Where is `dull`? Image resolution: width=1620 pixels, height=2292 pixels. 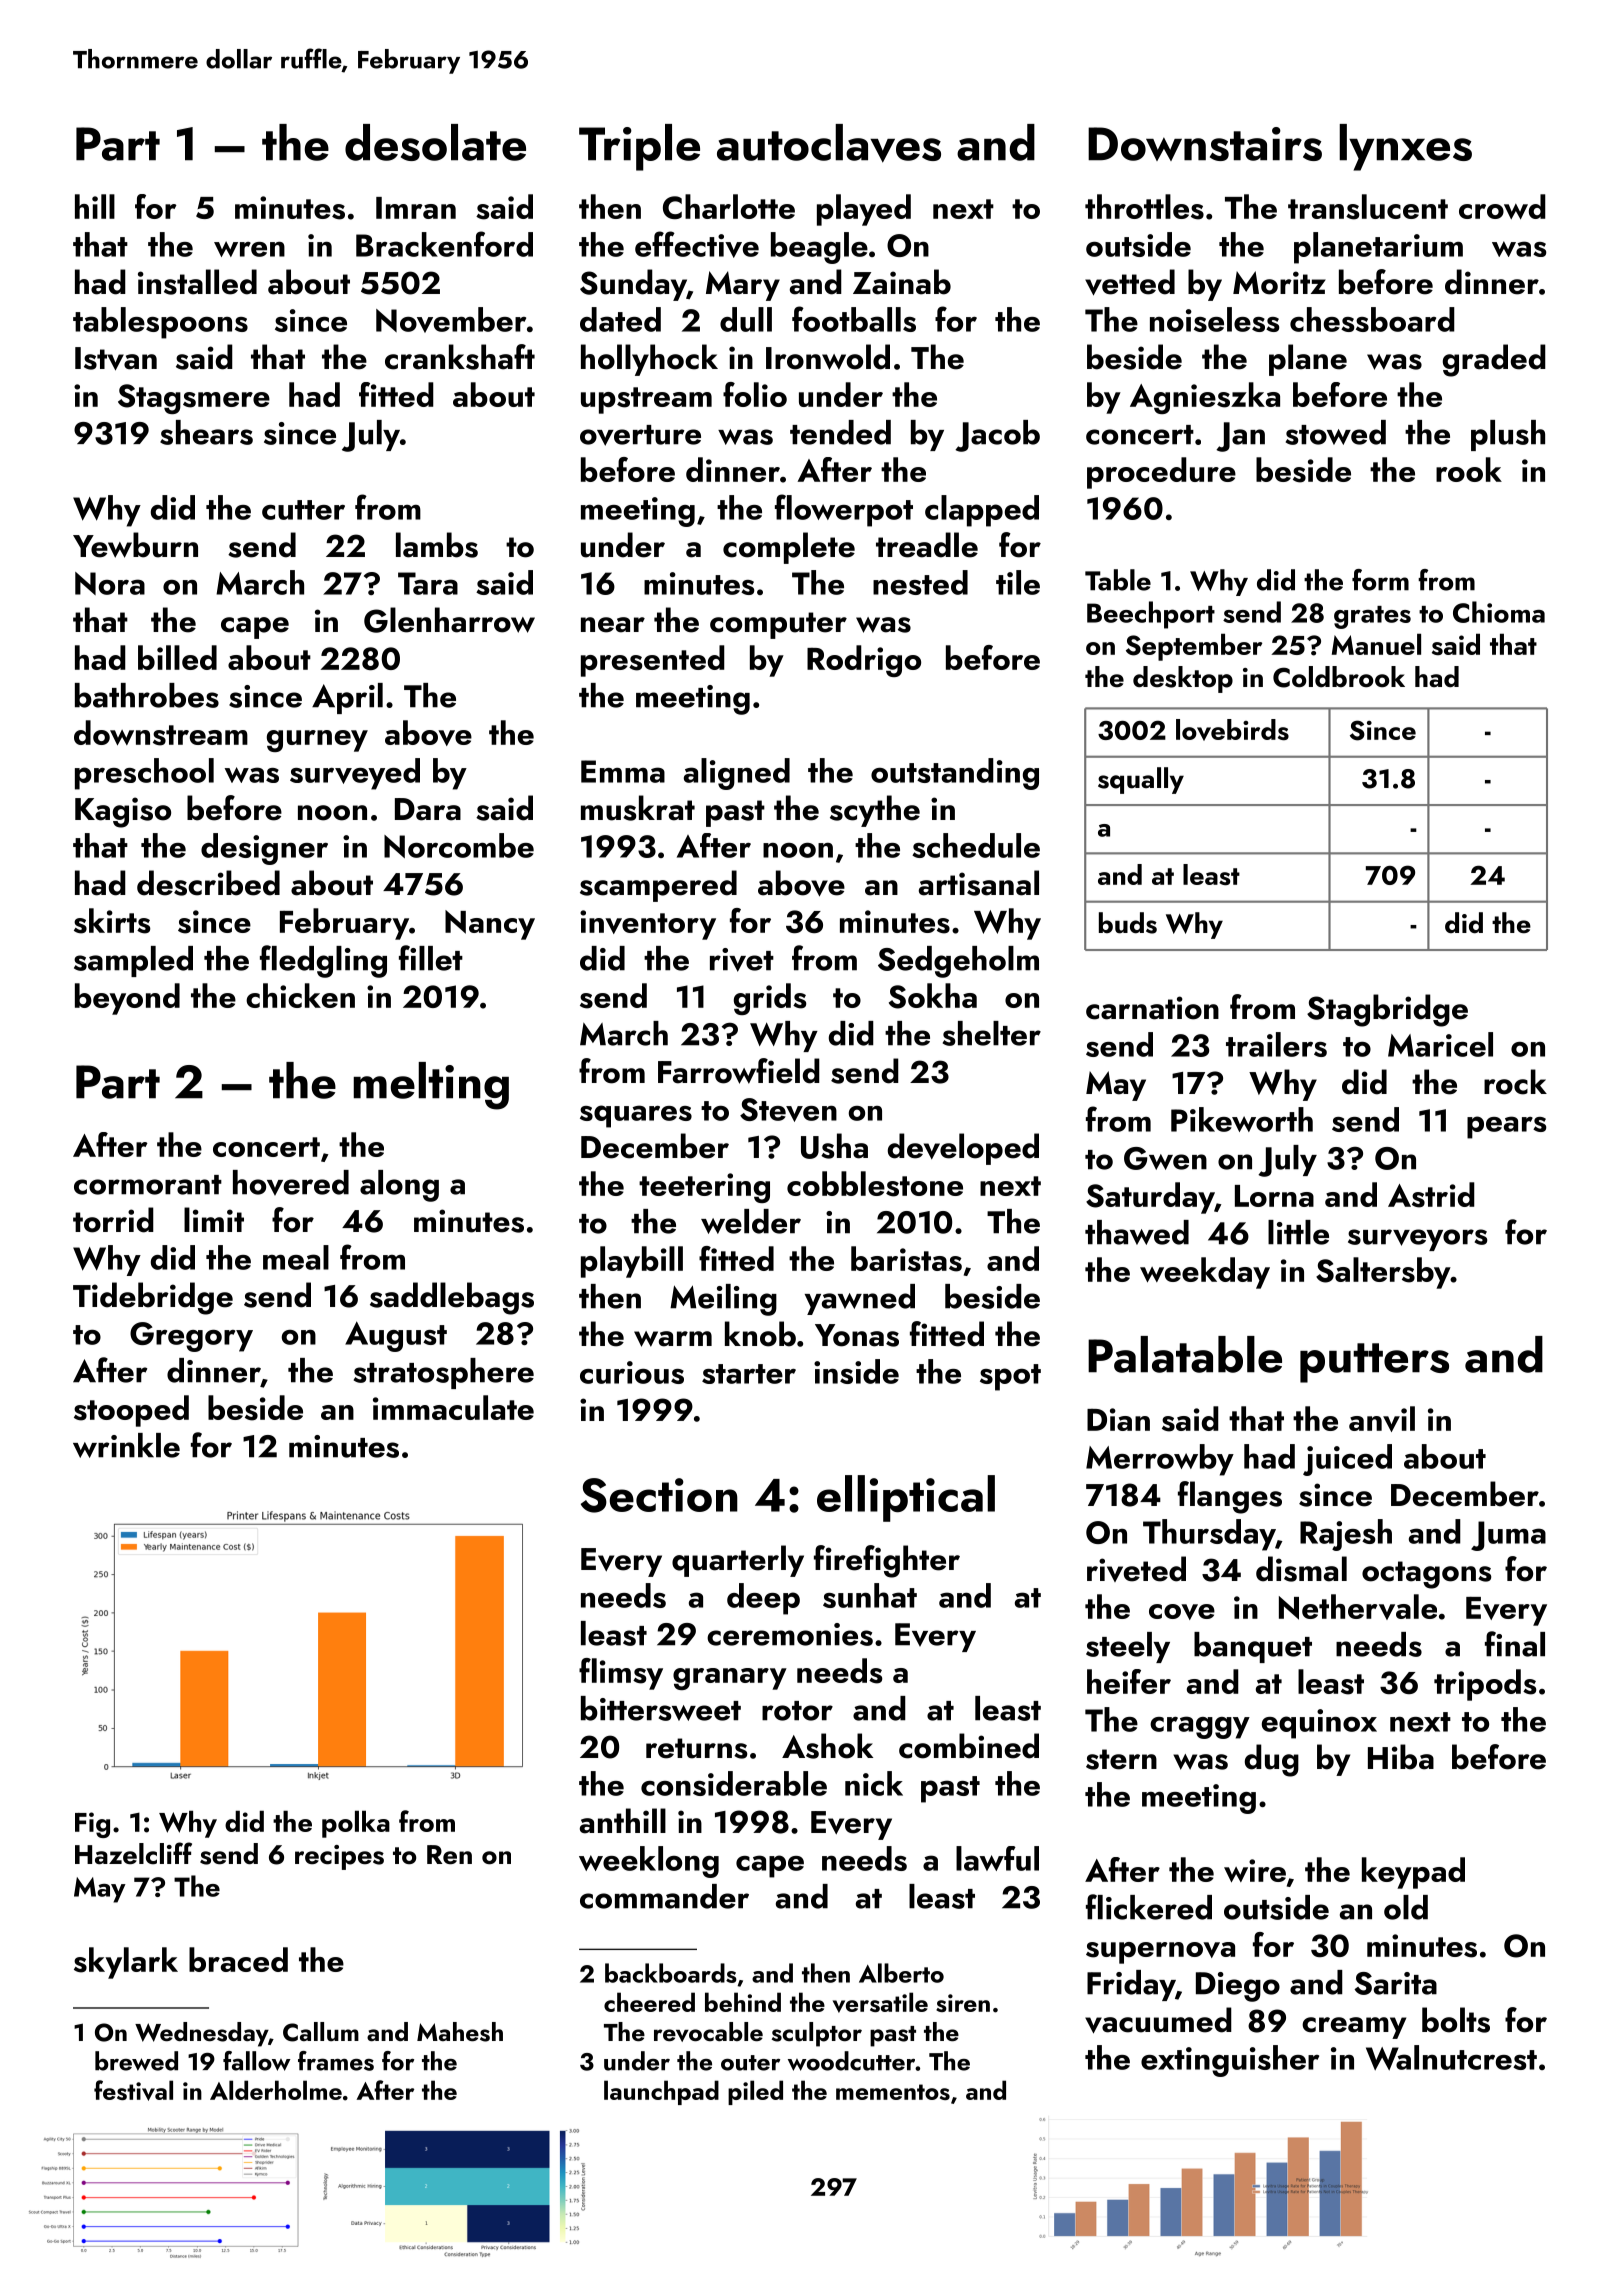
dull is located at coordinates (746, 319).
